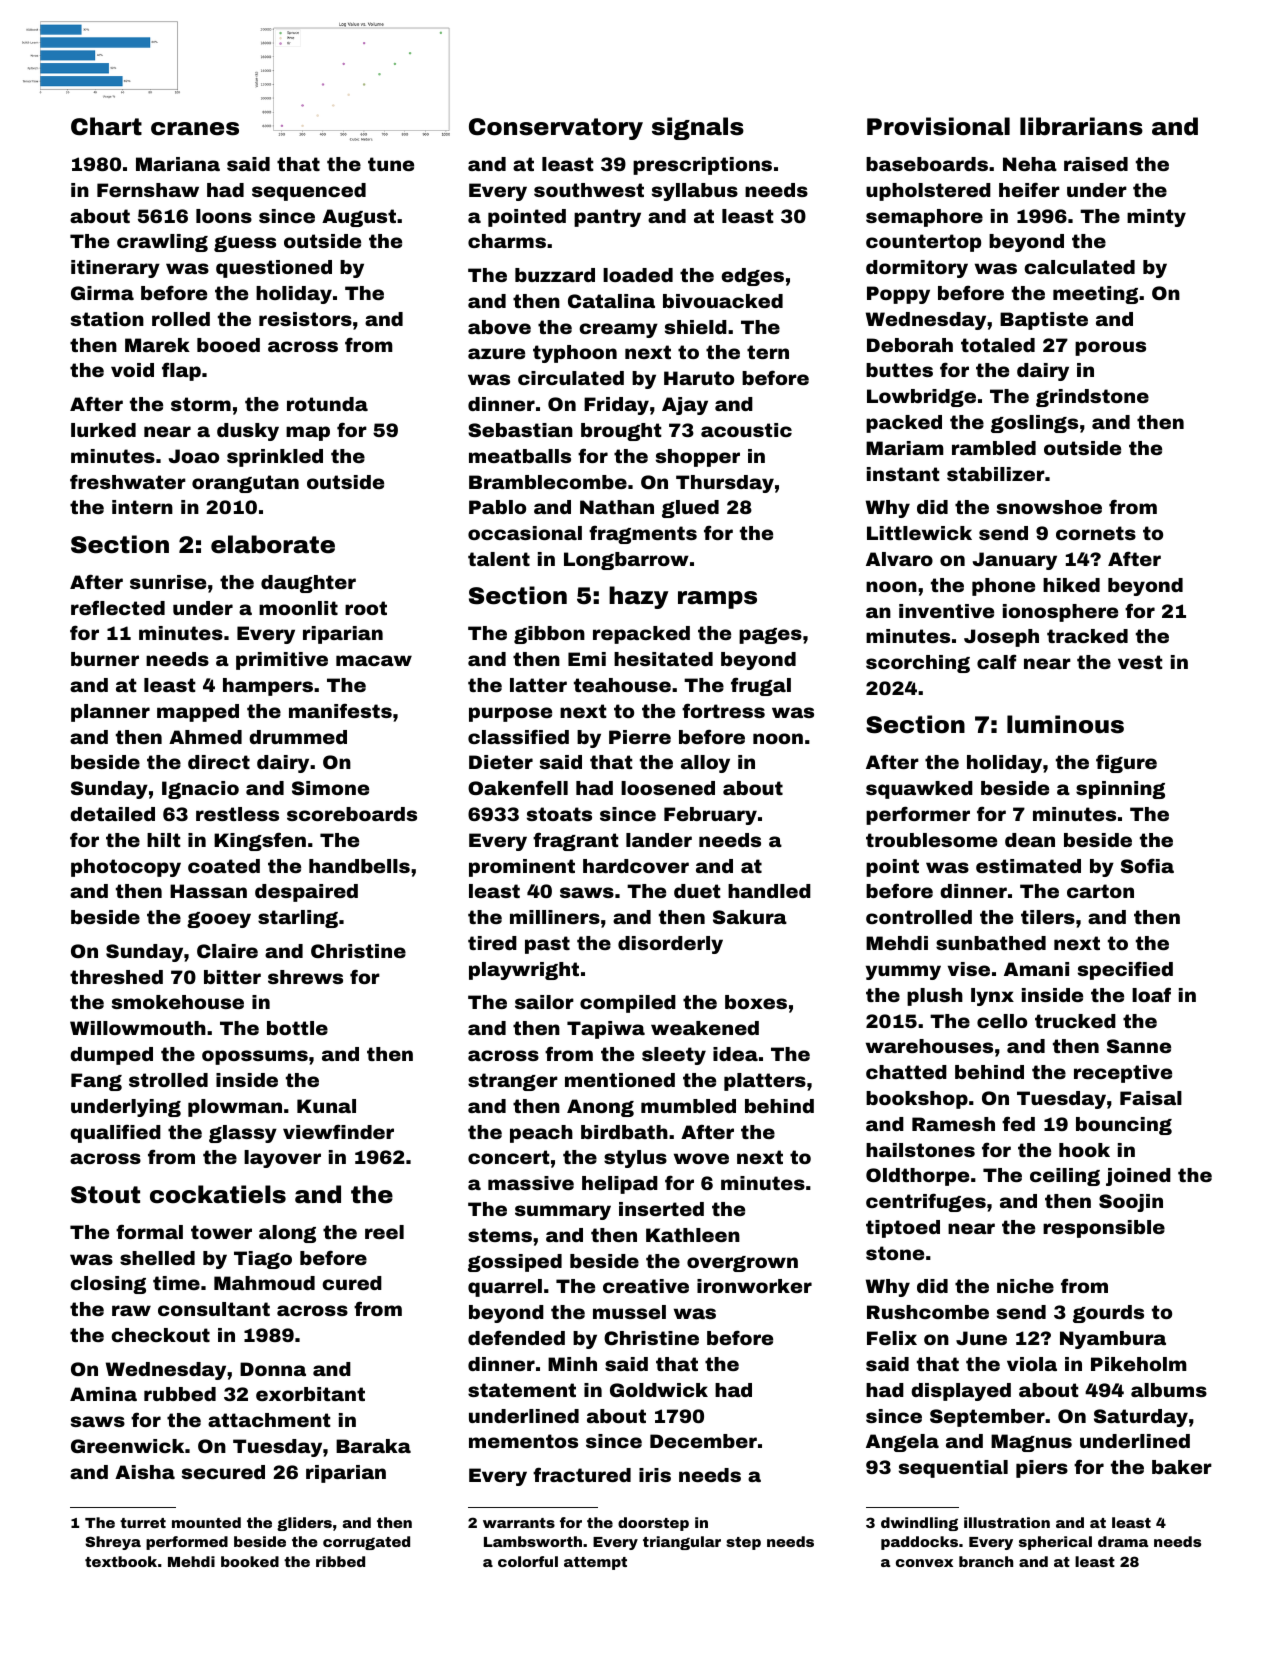  What do you see at coordinates (746, 430) in the screenshot?
I see `acoustic` at bounding box center [746, 430].
